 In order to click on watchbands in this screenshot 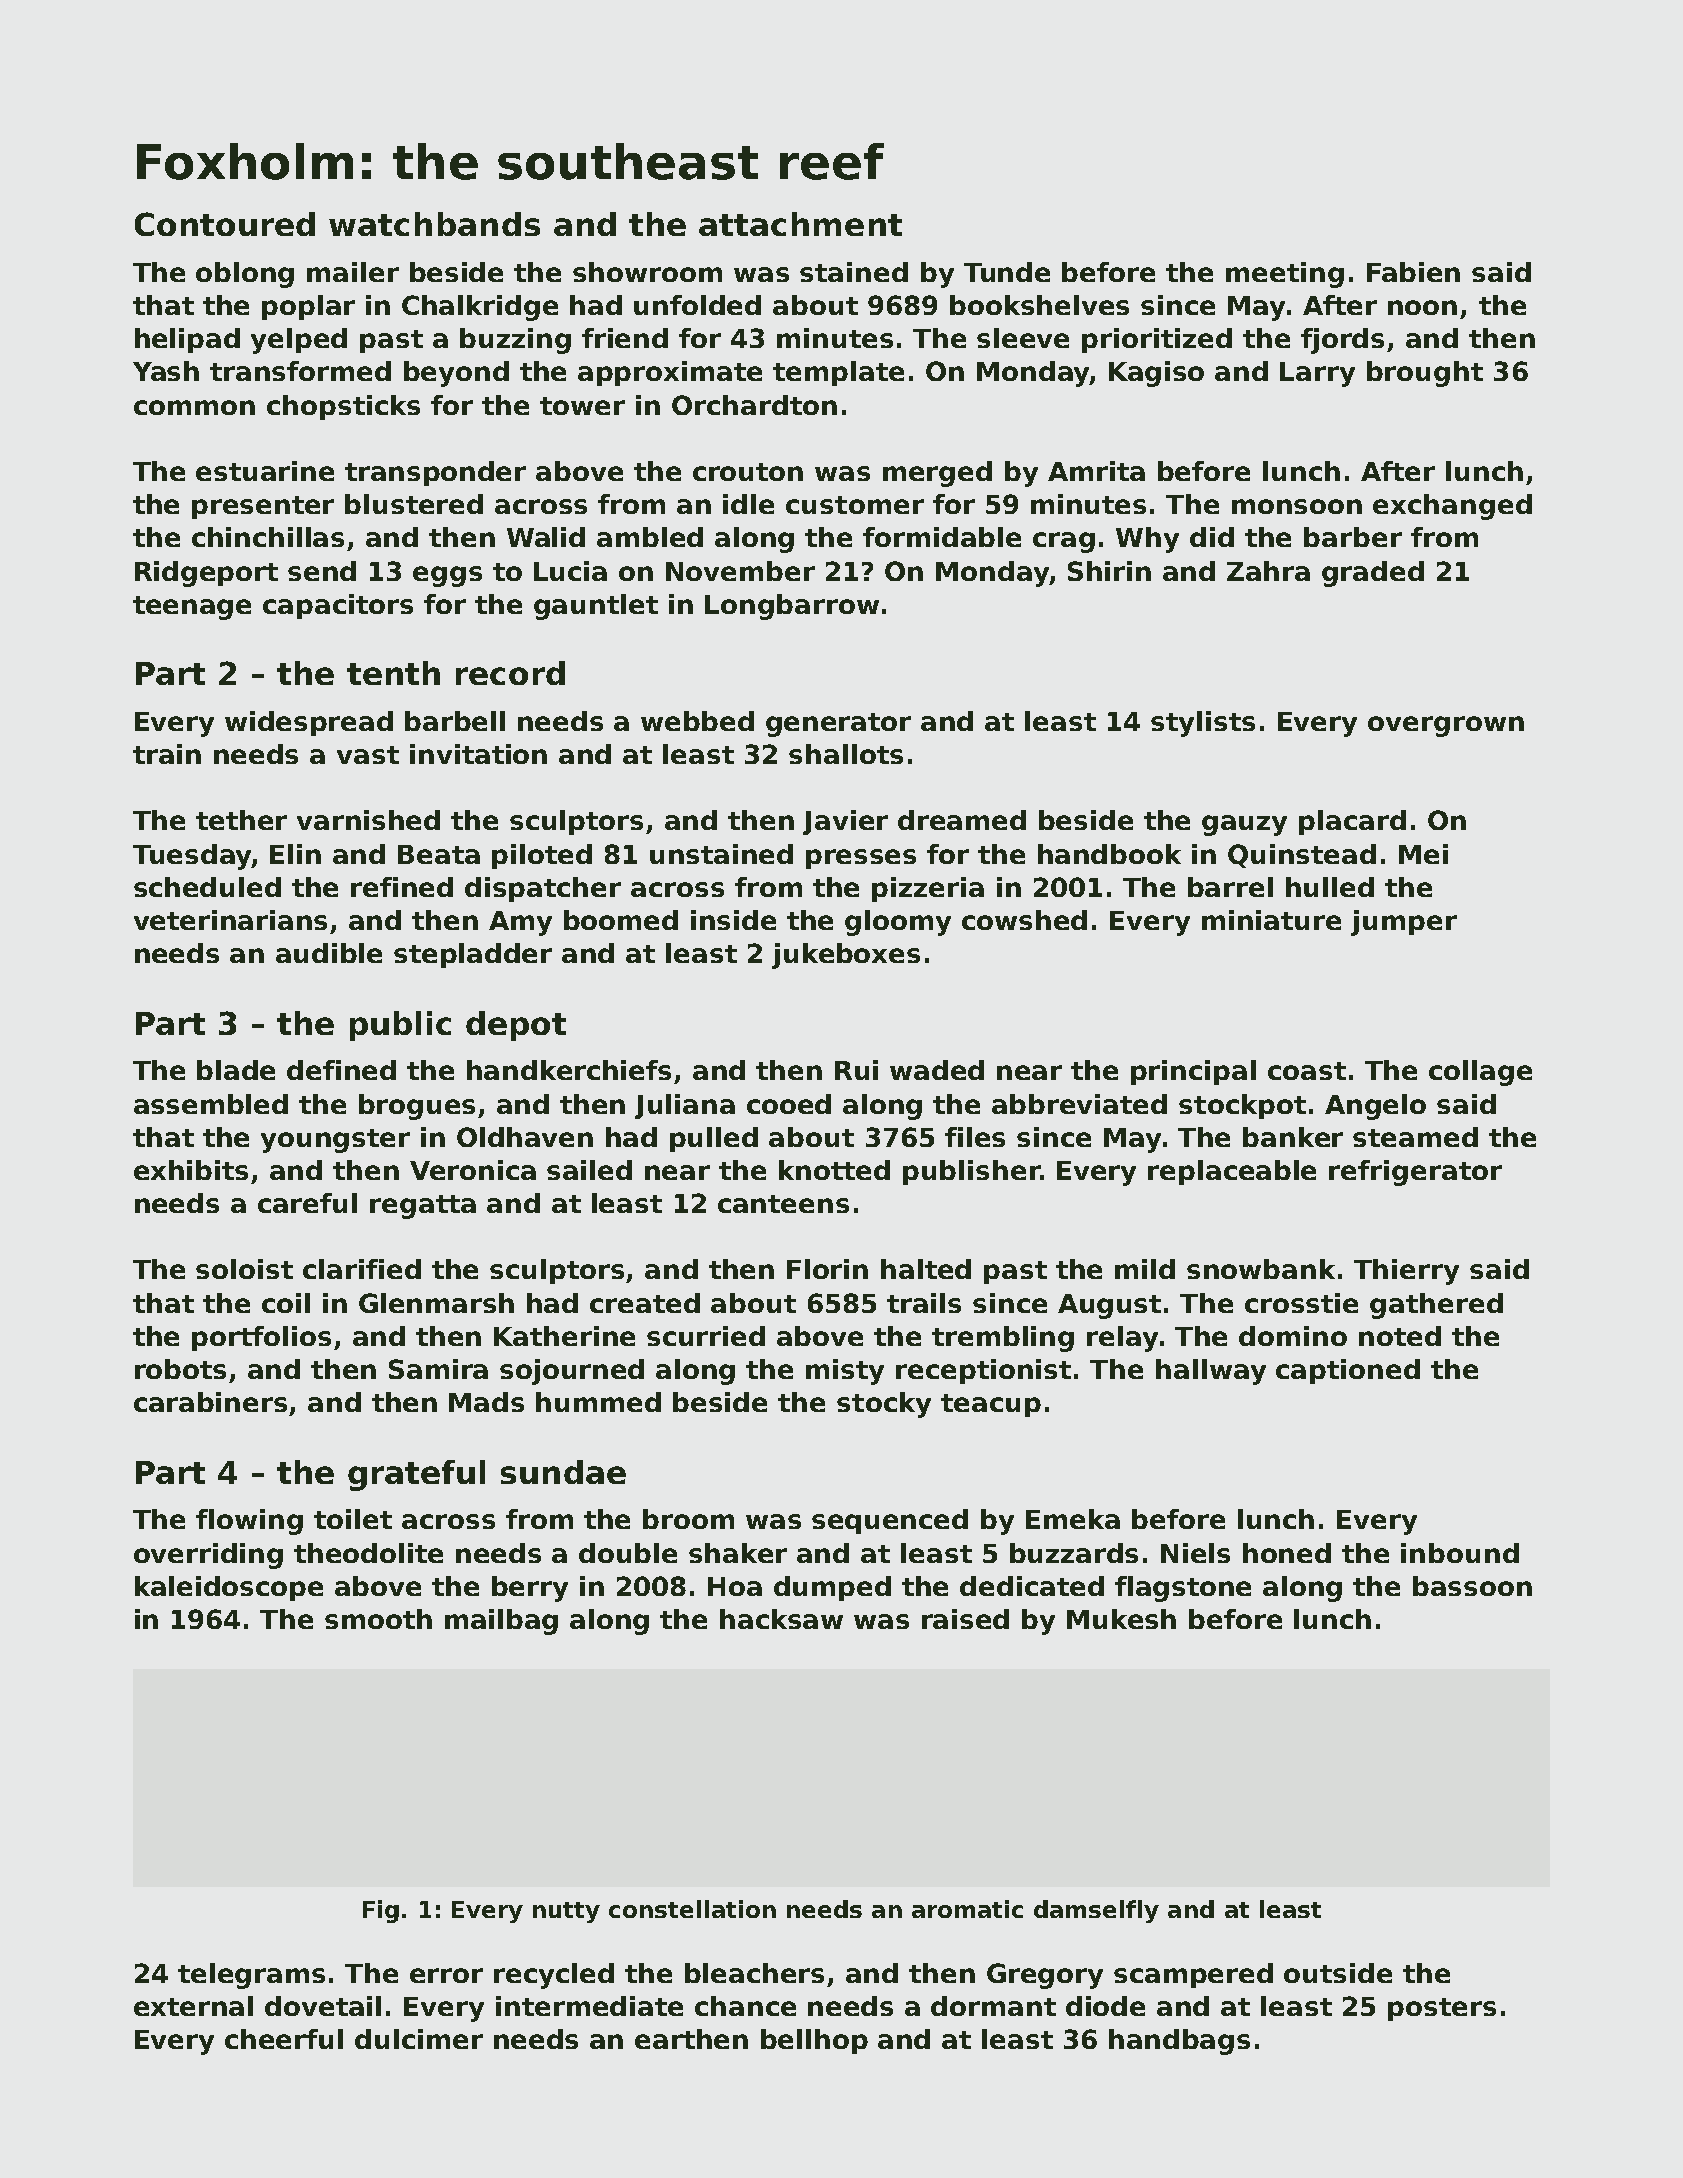, I will do `click(434, 224)`.
